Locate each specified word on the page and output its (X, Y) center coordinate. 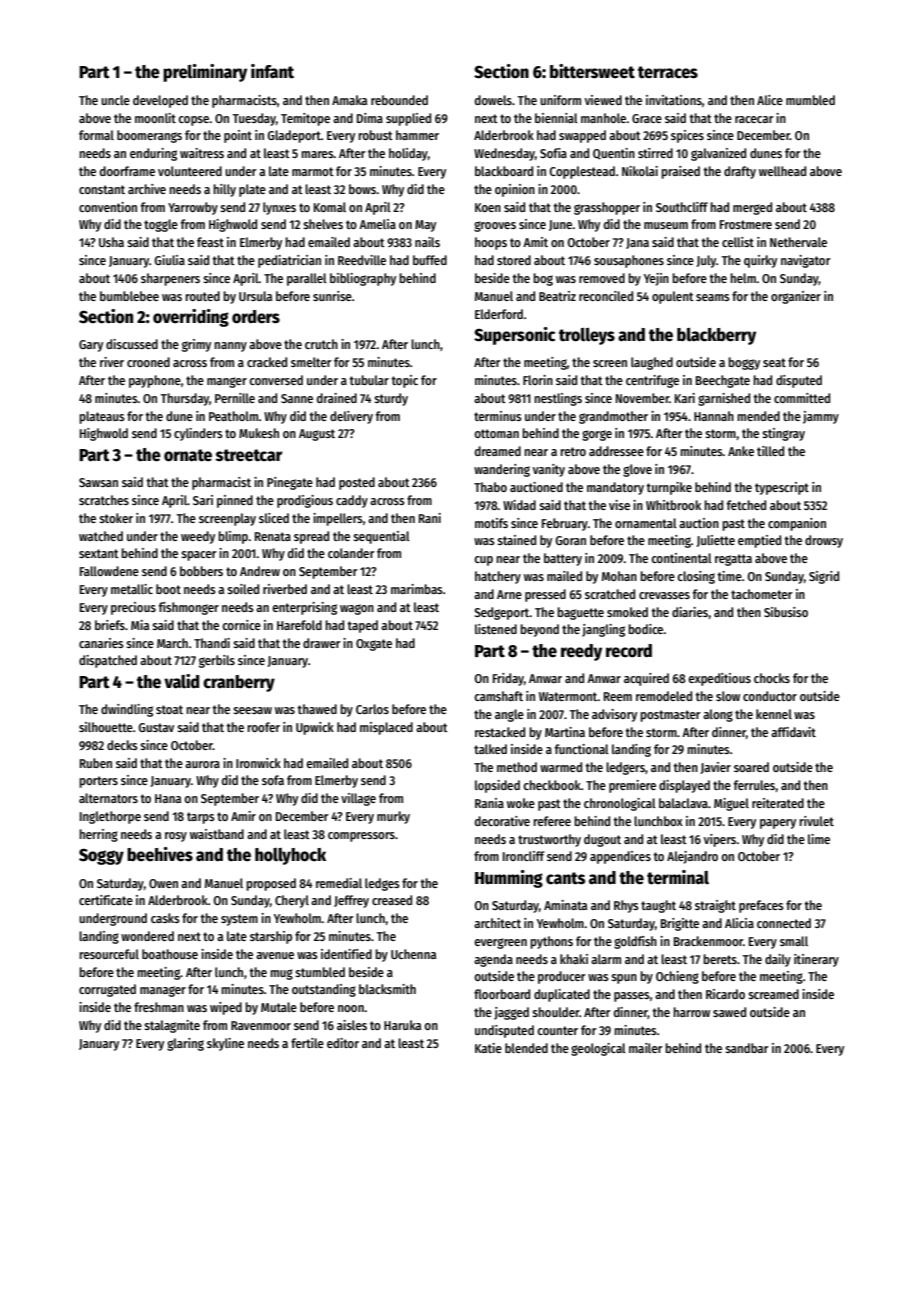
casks (165, 918)
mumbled (810, 100)
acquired (646, 679)
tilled (770, 451)
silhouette (106, 727)
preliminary (205, 73)
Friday (508, 679)
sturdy (391, 399)
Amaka (349, 100)
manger (227, 382)
